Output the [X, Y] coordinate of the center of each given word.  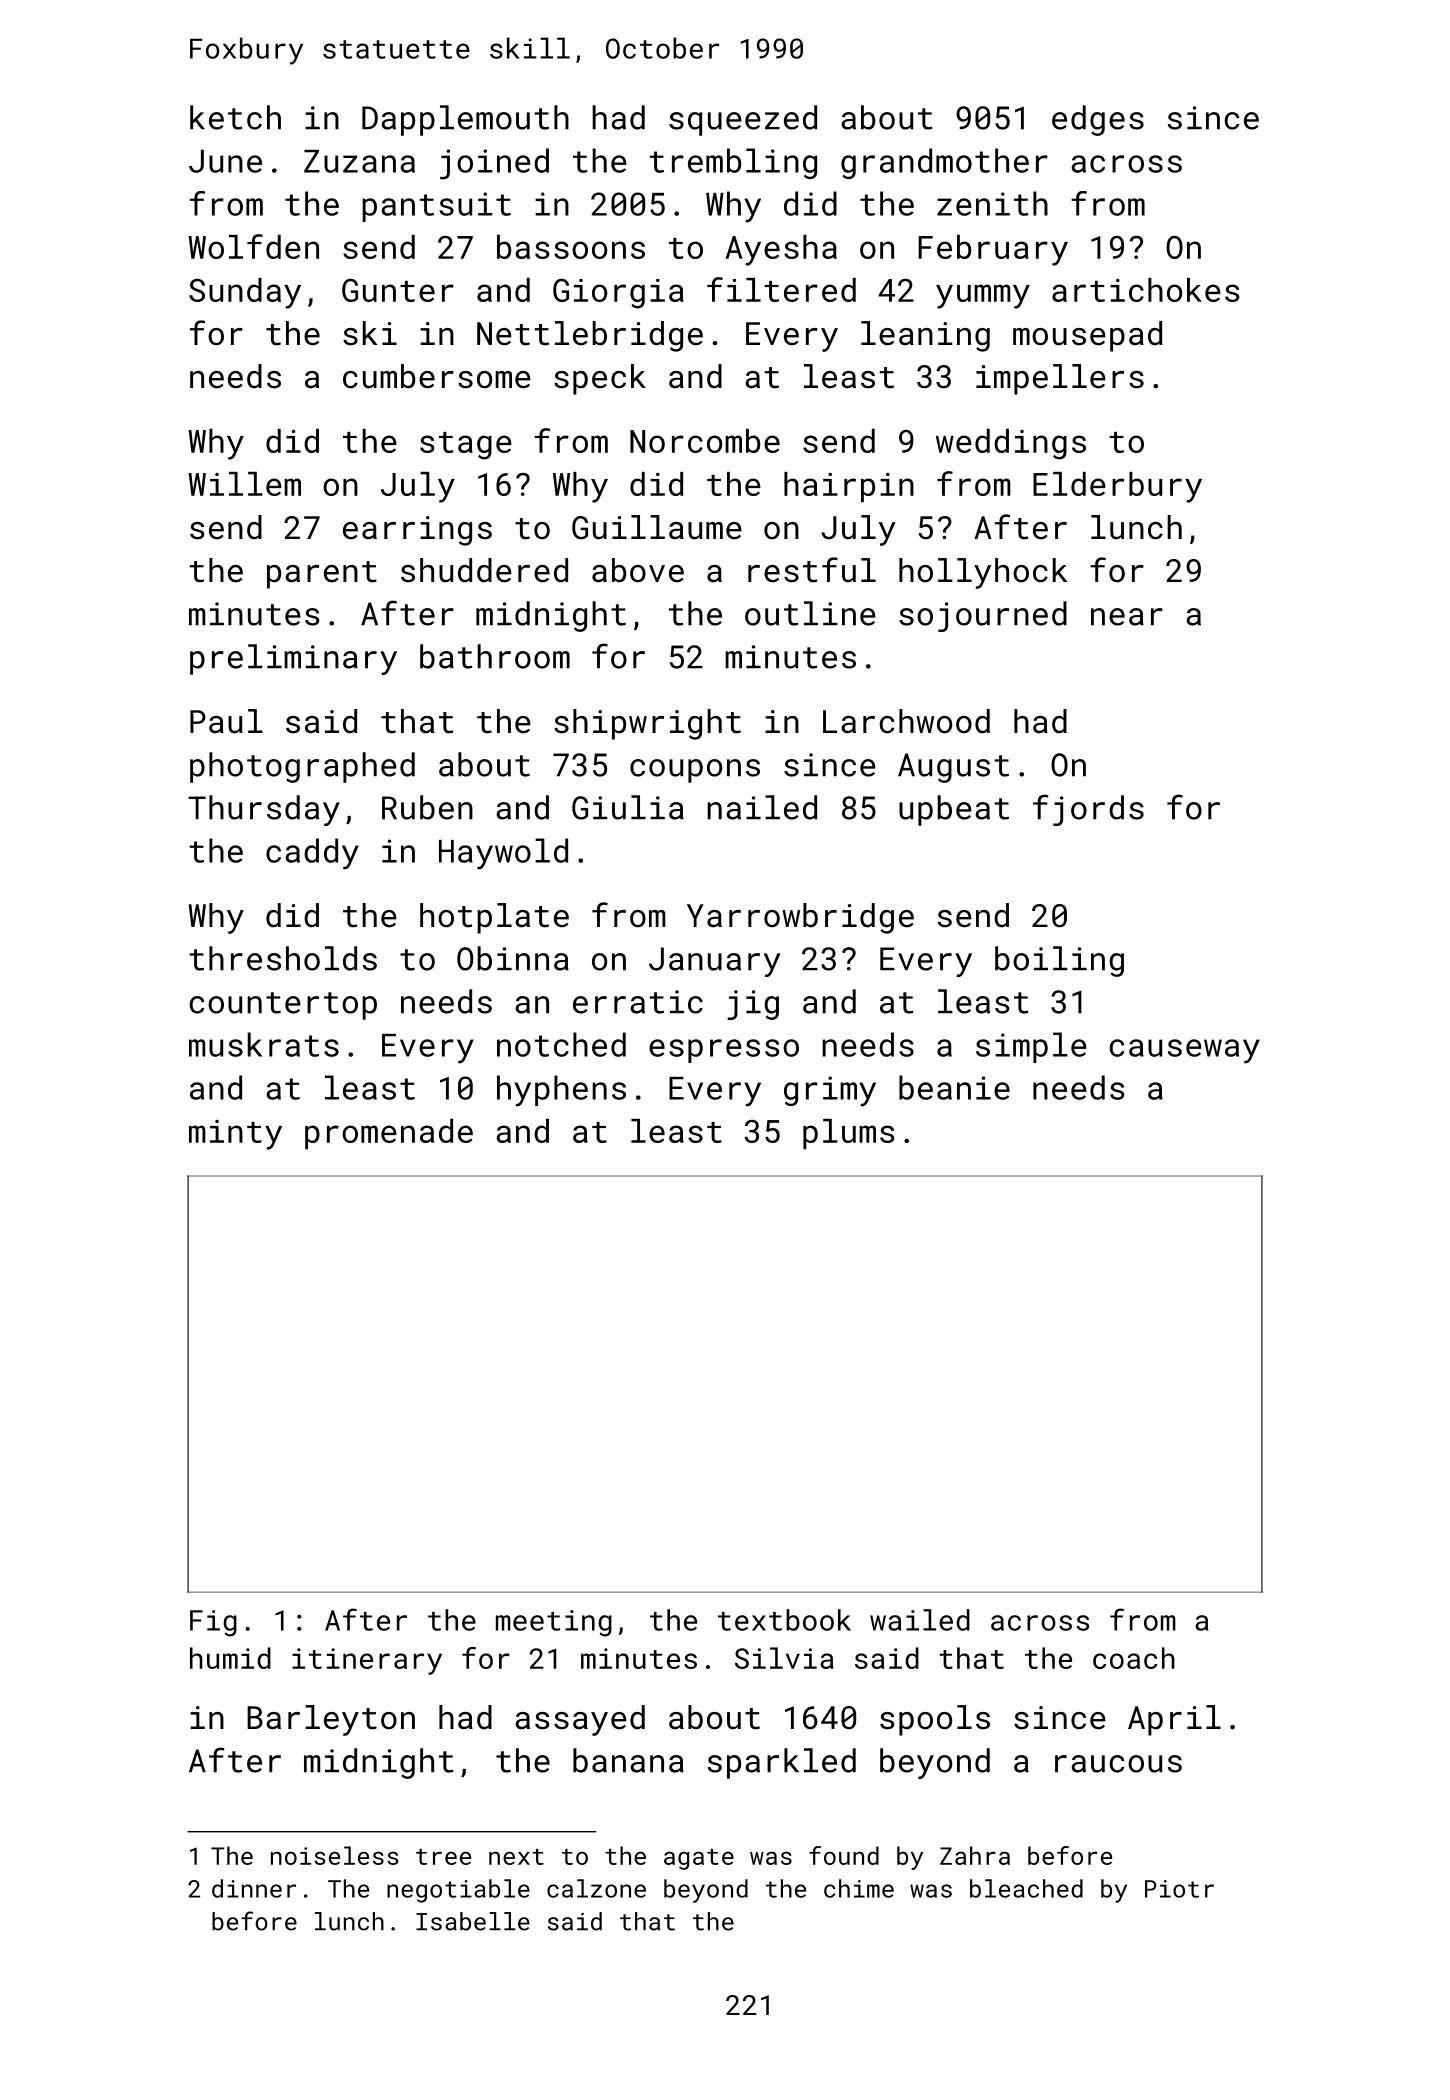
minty [235, 1135]
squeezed [743, 120]
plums [849, 1134]
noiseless [334, 1855]
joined [494, 164]
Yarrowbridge [800, 918]
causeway [1184, 1051]
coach [1134, 1658]
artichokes [1146, 290]
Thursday [264, 810]
